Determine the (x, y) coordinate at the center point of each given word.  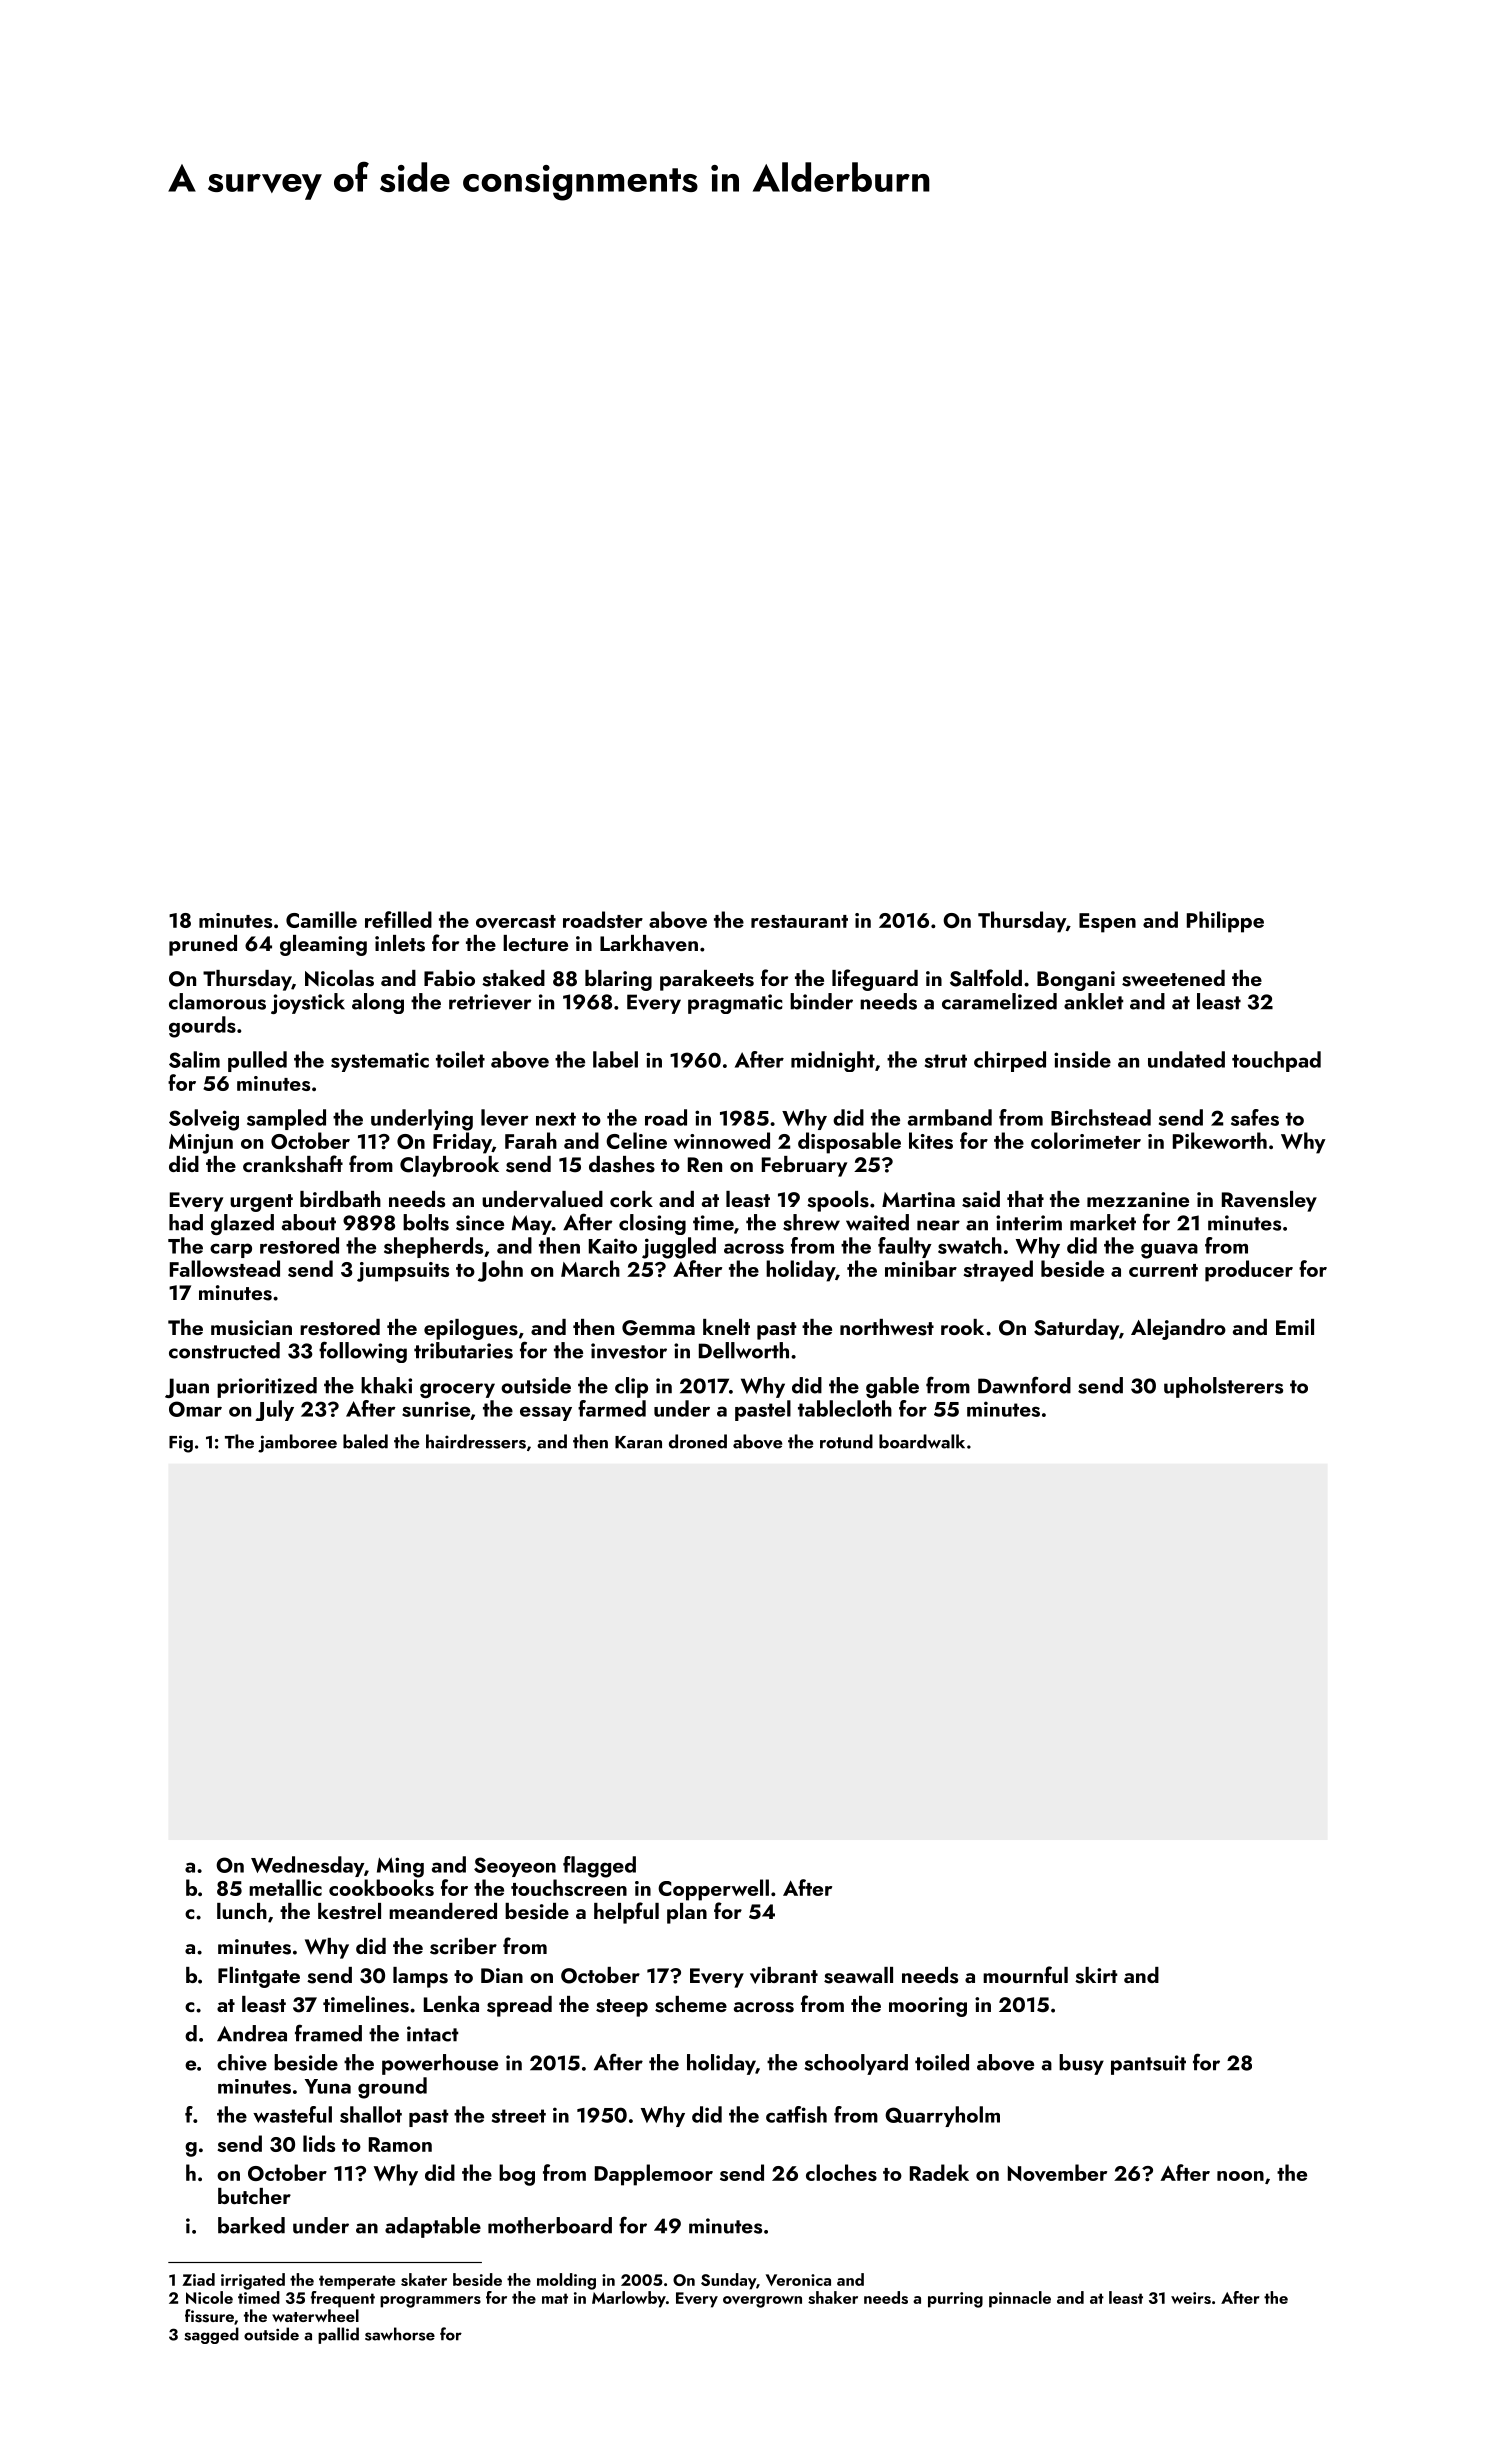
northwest (887, 1327)
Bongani (1076, 981)
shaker (833, 2297)
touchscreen (569, 1887)
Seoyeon (515, 1867)
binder (821, 1001)
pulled (257, 1061)
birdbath (340, 1199)
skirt (1096, 1975)
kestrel (349, 1911)
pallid (338, 2335)
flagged (599, 1867)
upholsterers (1223, 1387)
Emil (1295, 1327)
